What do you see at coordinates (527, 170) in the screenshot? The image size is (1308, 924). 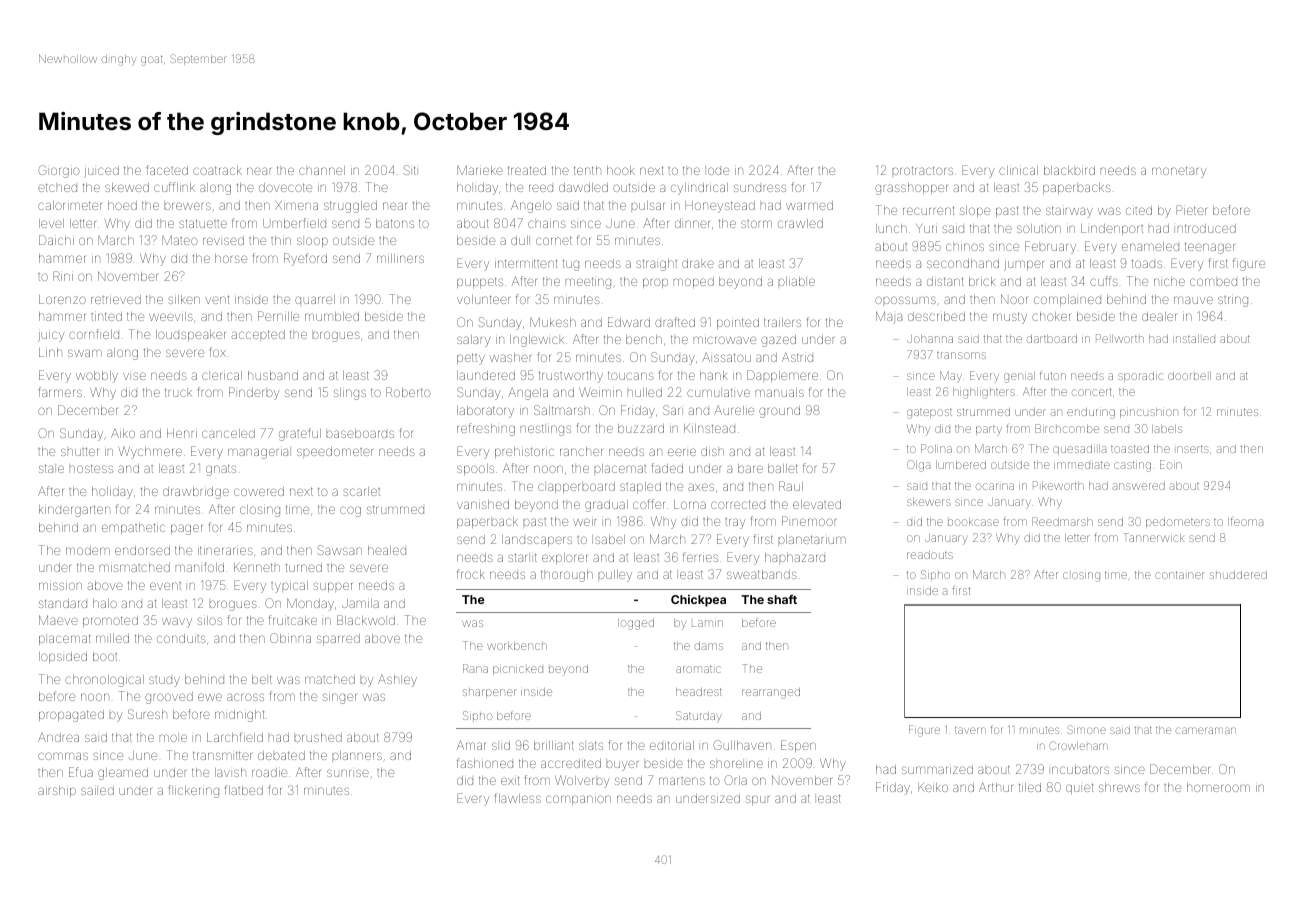 I see `treated` at bounding box center [527, 170].
